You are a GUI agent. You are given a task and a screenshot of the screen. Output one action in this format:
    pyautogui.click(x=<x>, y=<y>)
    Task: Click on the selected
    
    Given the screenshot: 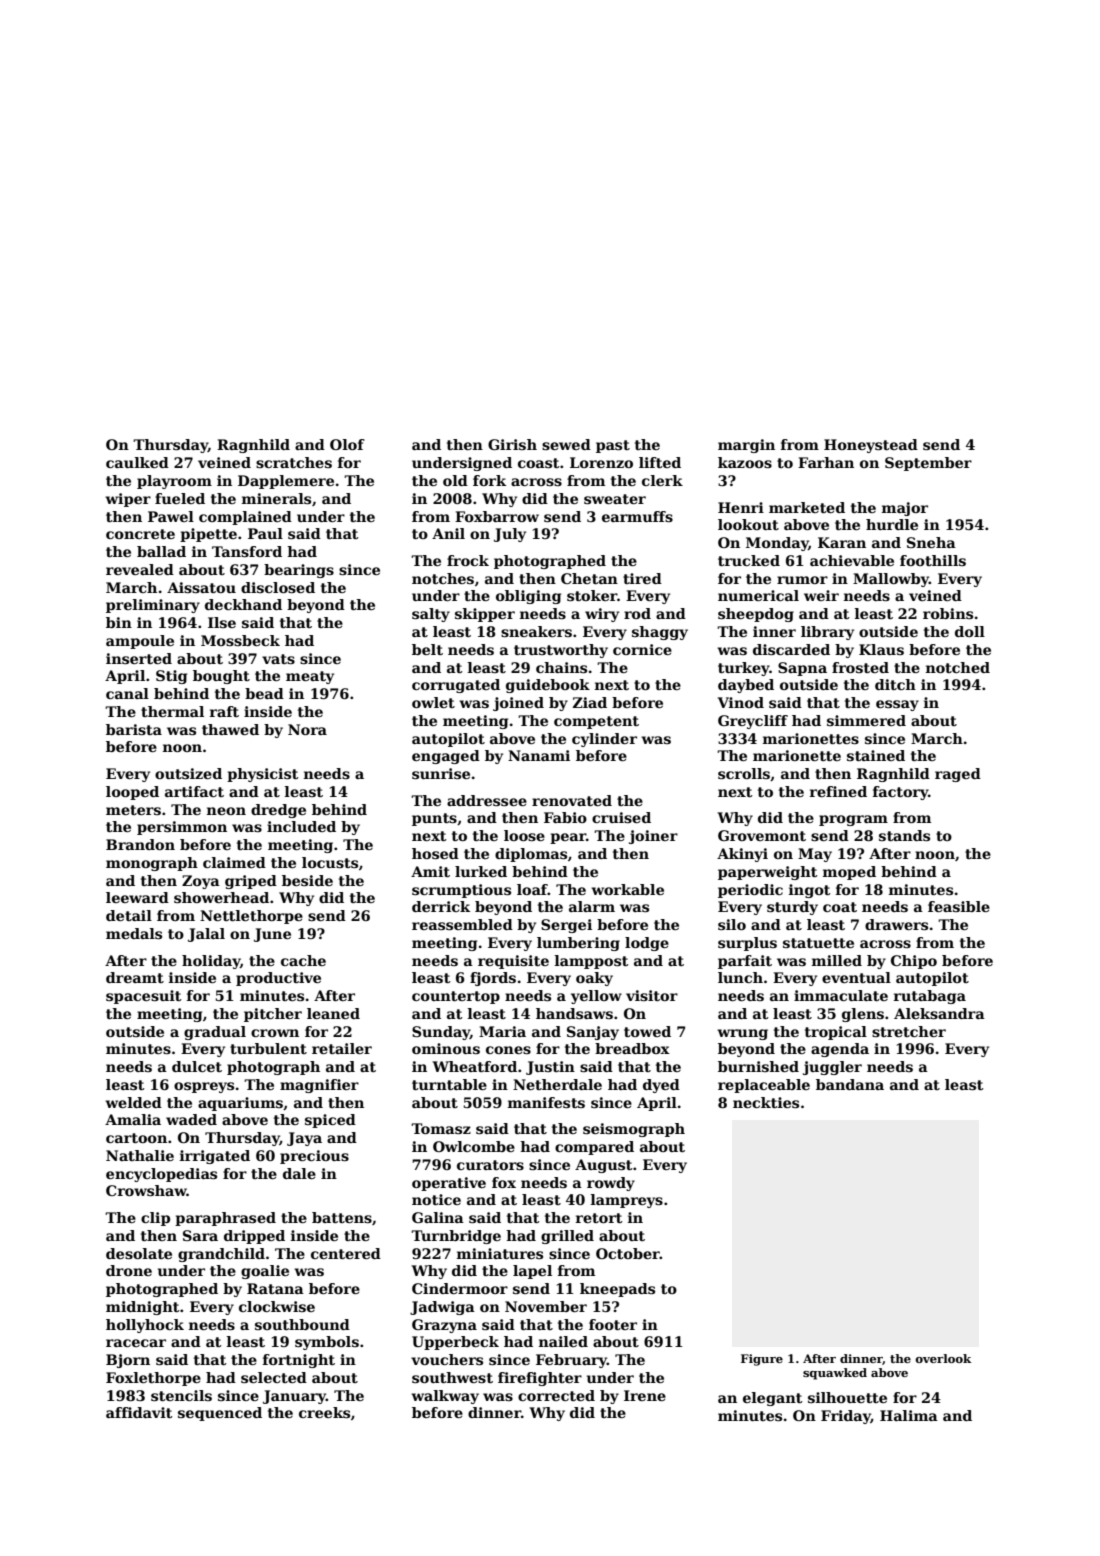 What is the action you would take?
    pyautogui.click(x=274, y=1377)
